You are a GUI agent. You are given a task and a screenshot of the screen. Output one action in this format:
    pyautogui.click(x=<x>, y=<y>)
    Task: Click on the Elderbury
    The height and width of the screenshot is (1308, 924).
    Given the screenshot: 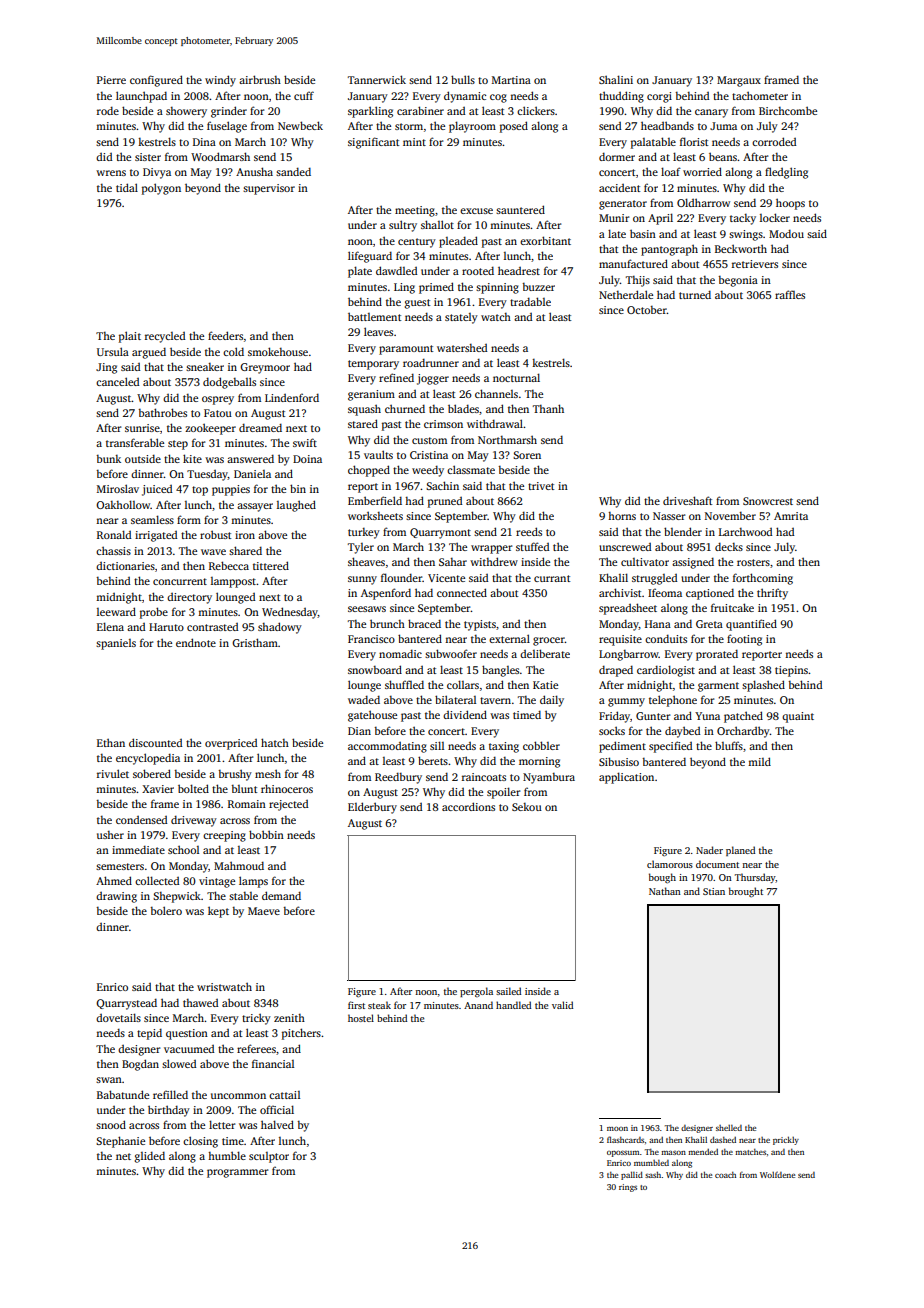 What is the action you would take?
    pyautogui.click(x=372, y=808)
